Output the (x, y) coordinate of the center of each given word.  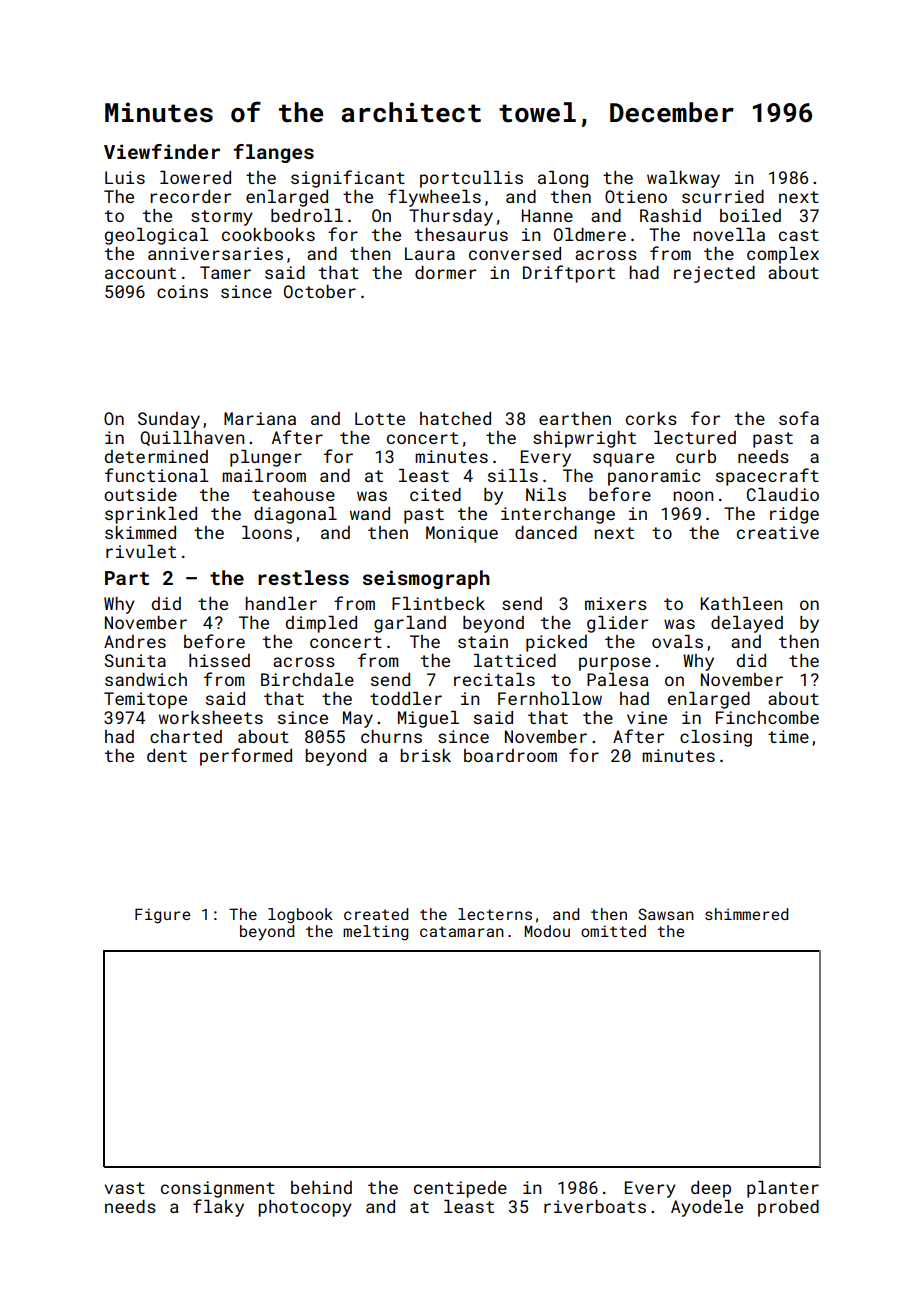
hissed (219, 660)
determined (156, 456)
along (563, 179)
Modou (547, 931)
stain (483, 641)
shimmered (746, 914)
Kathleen (741, 603)
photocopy (305, 1208)
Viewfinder (162, 151)
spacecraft (767, 477)
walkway (683, 179)
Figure (162, 916)
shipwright (584, 439)
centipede (460, 1189)
